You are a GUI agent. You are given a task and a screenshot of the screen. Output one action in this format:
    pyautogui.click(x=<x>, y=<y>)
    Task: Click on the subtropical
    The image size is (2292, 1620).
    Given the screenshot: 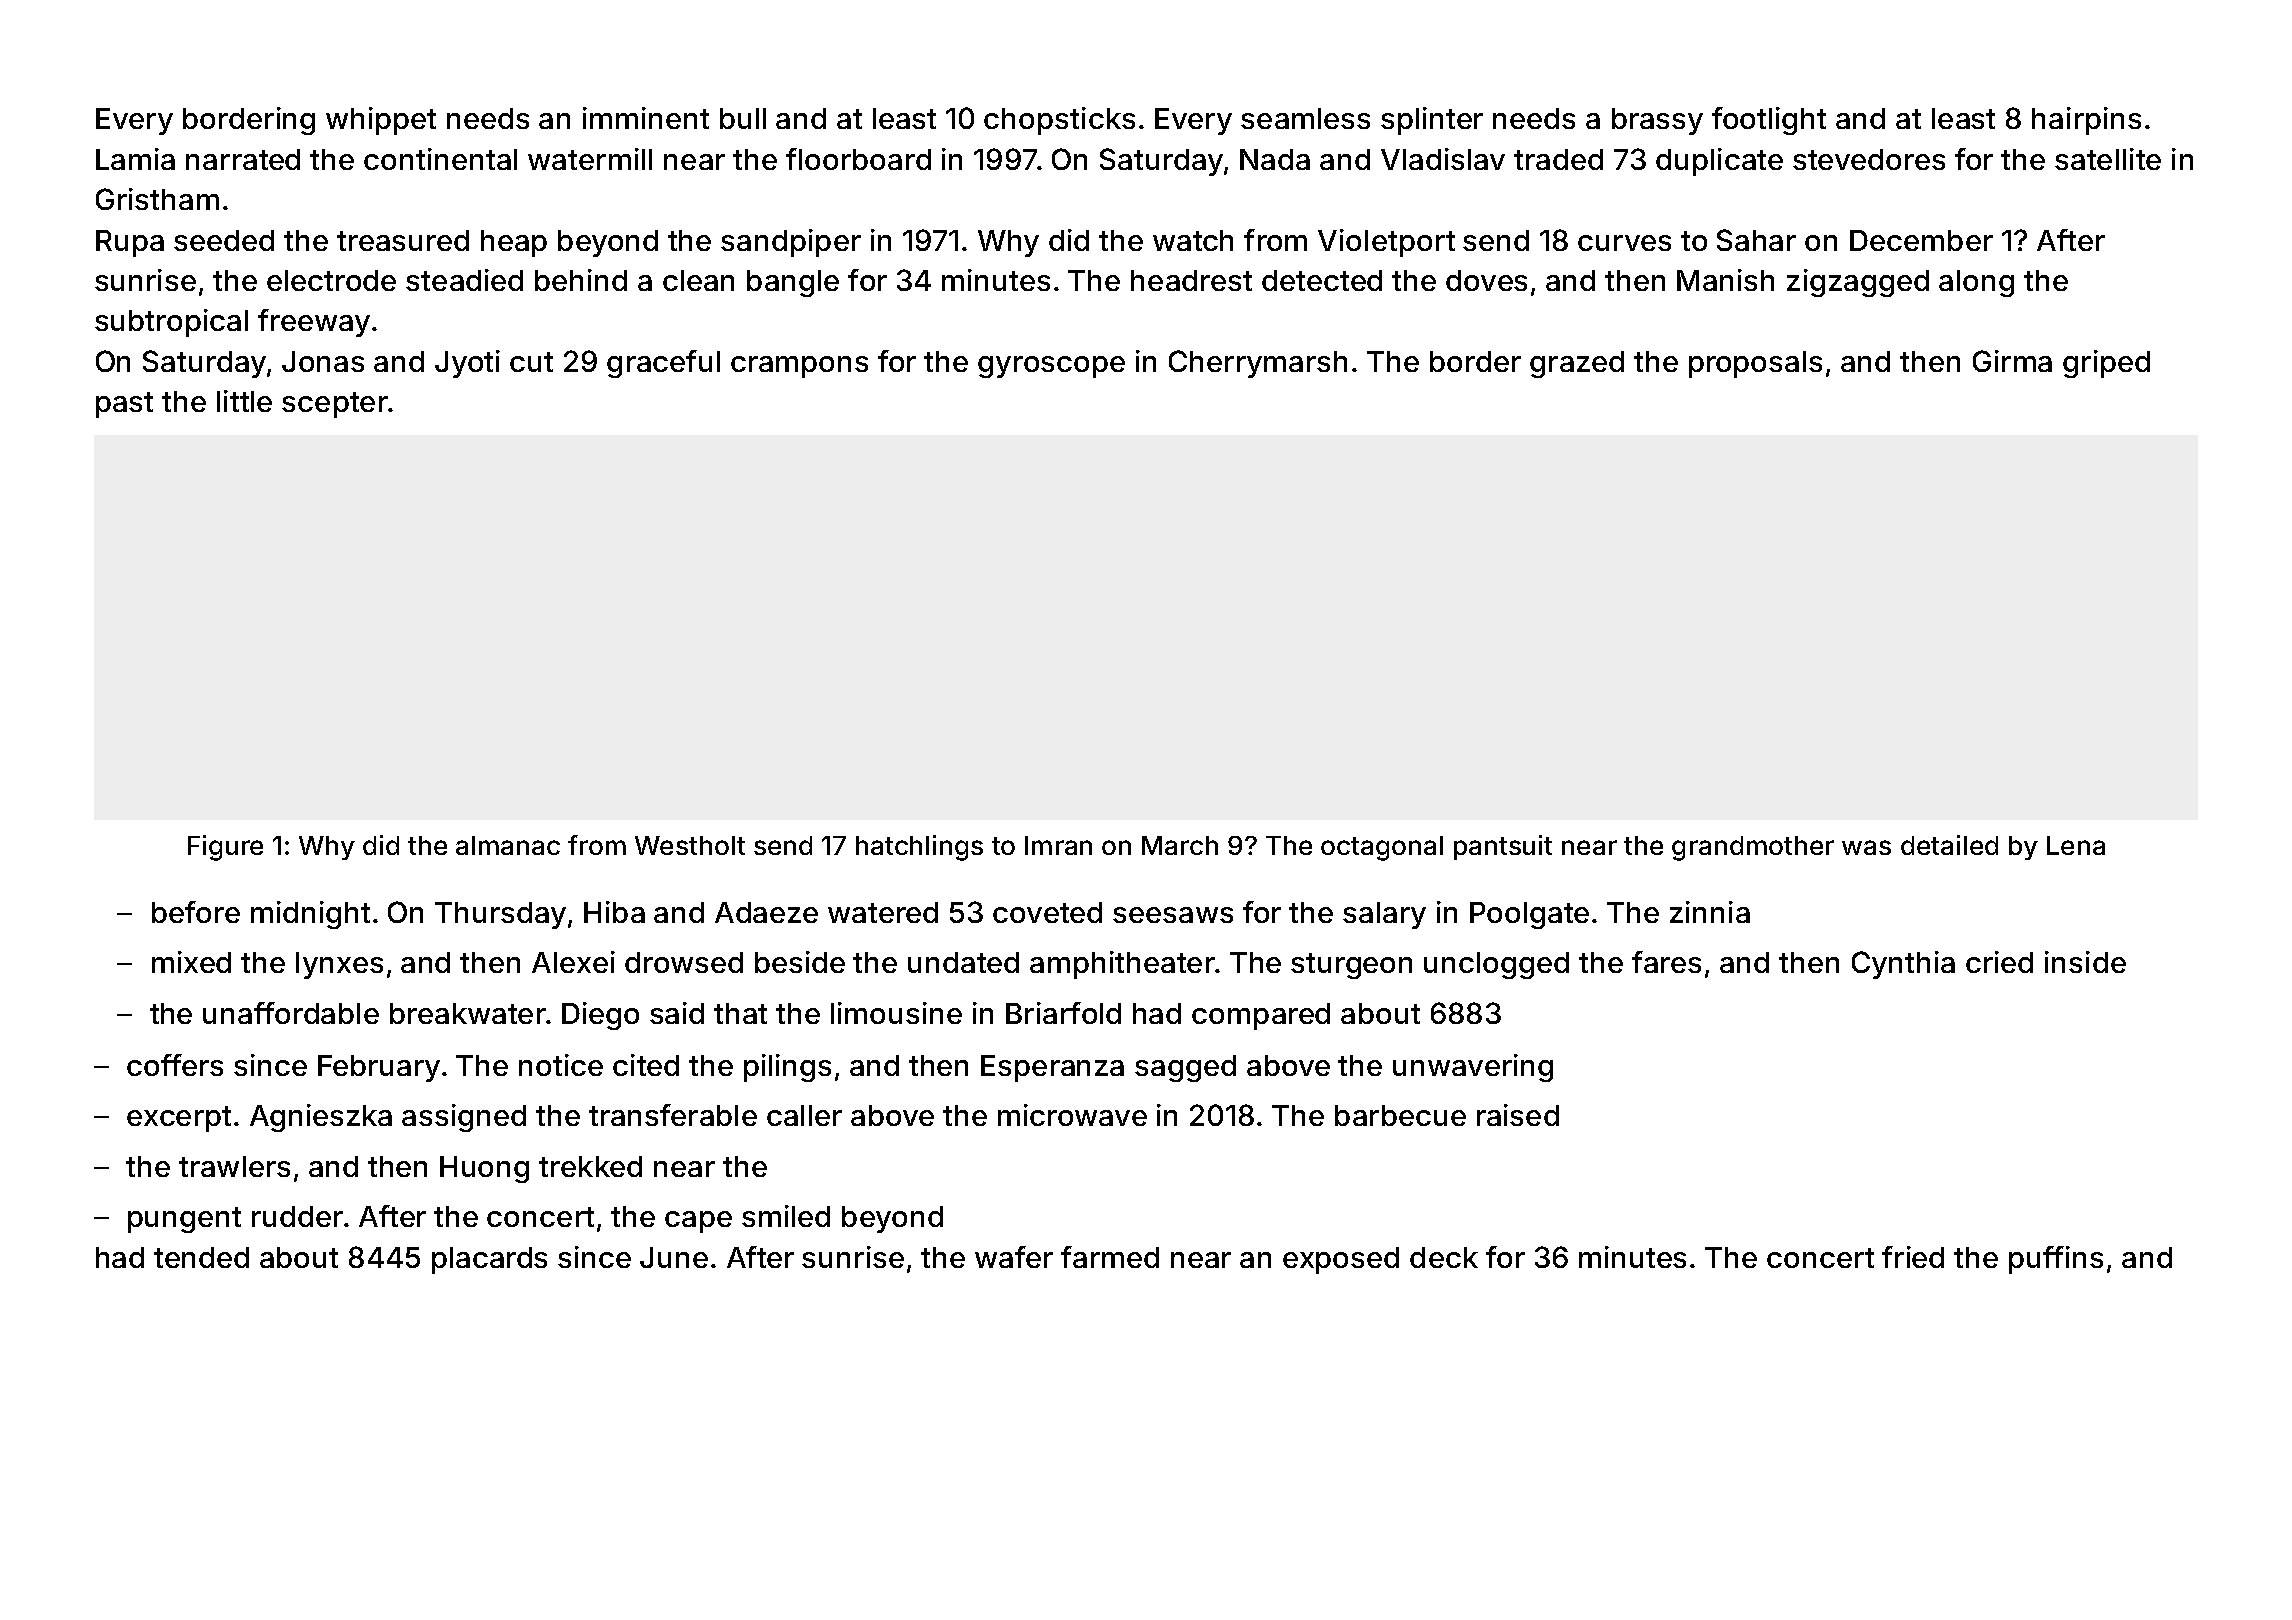 What is the action you would take?
    pyautogui.click(x=171, y=323)
